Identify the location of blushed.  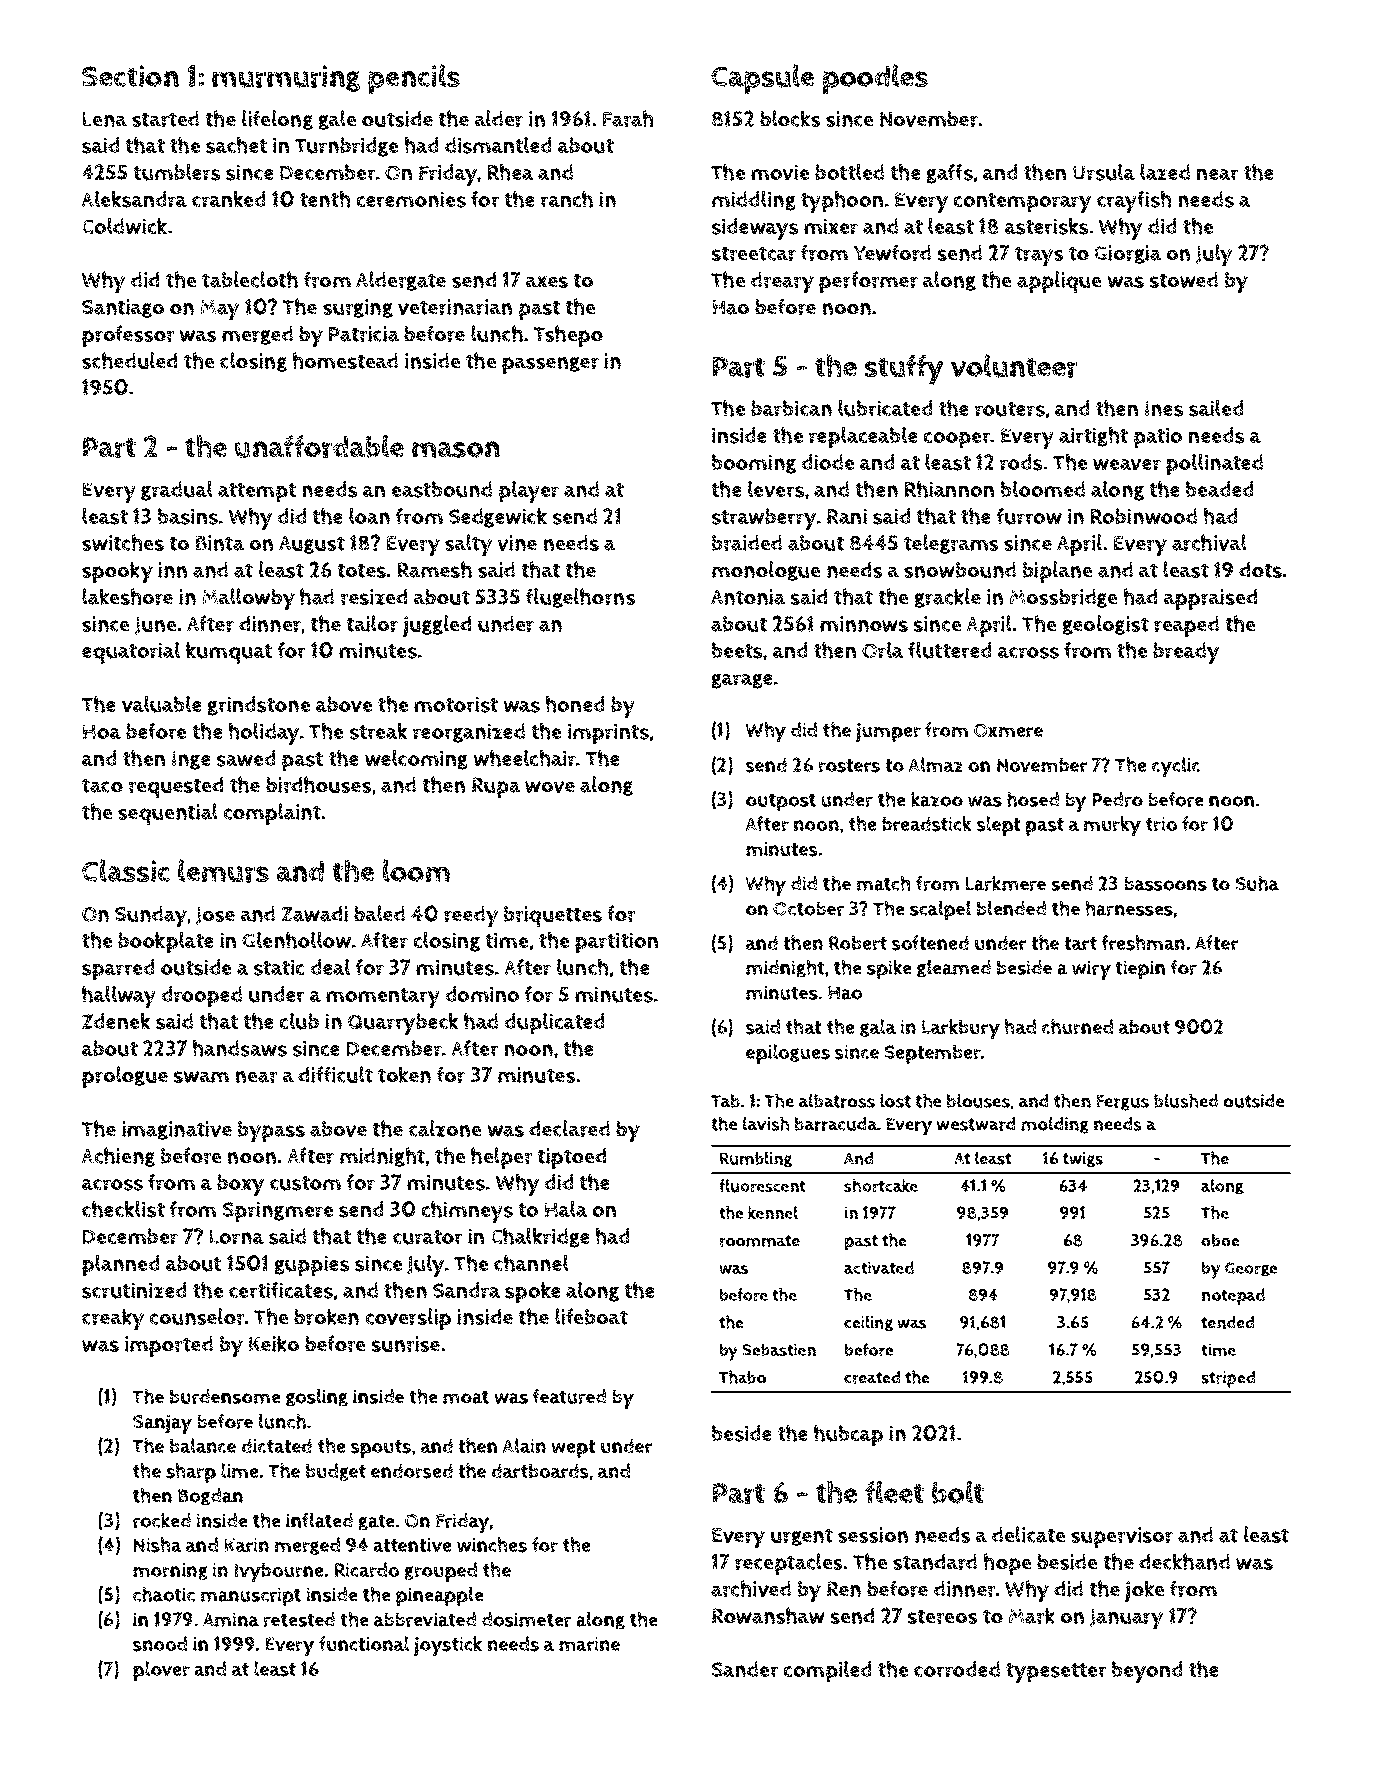
(1186, 1100).
